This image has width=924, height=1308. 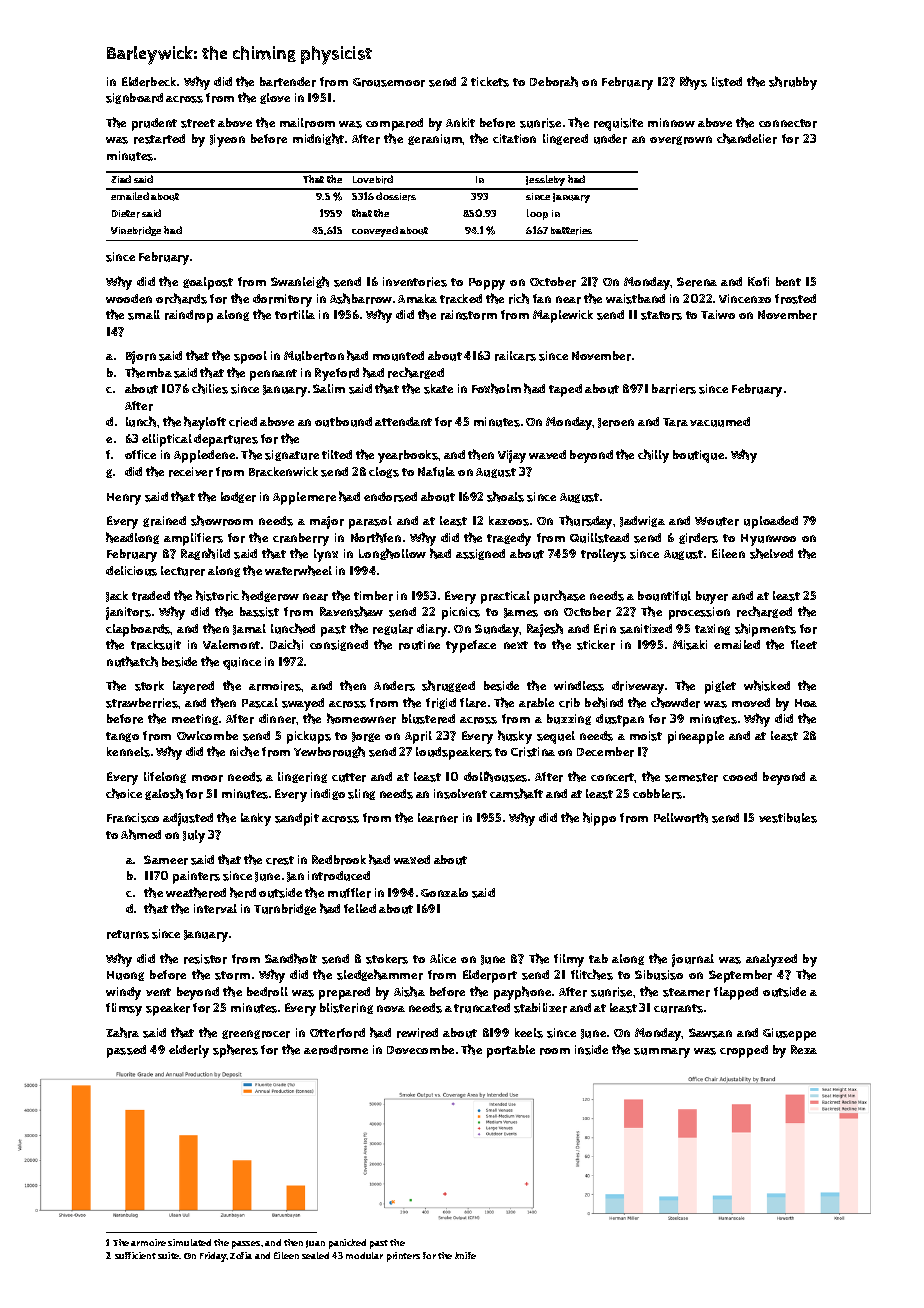 What do you see at coordinates (559, 597) in the image?
I see `purchase` at bounding box center [559, 597].
